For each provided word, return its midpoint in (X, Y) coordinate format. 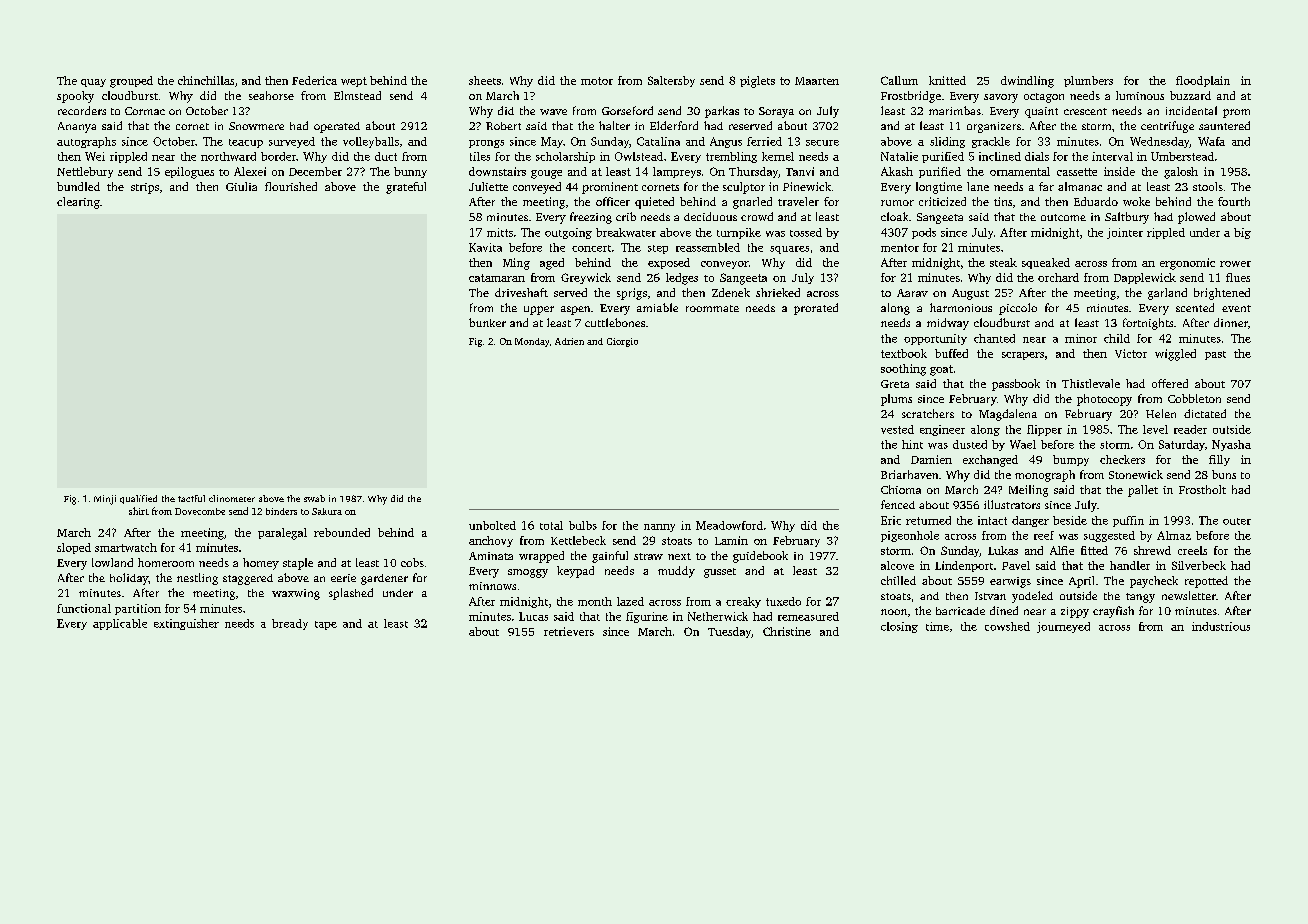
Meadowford (729, 525)
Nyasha (1231, 445)
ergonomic (1187, 264)
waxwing (296, 594)
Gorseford (627, 110)
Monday (532, 342)
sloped (74, 548)
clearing (78, 203)
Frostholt (1202, 489)
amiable (657, 307)
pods (924, 233)
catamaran (497, 278)
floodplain (1203, 81)
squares (789, 250)
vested (897, 429)
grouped (131, 82)
